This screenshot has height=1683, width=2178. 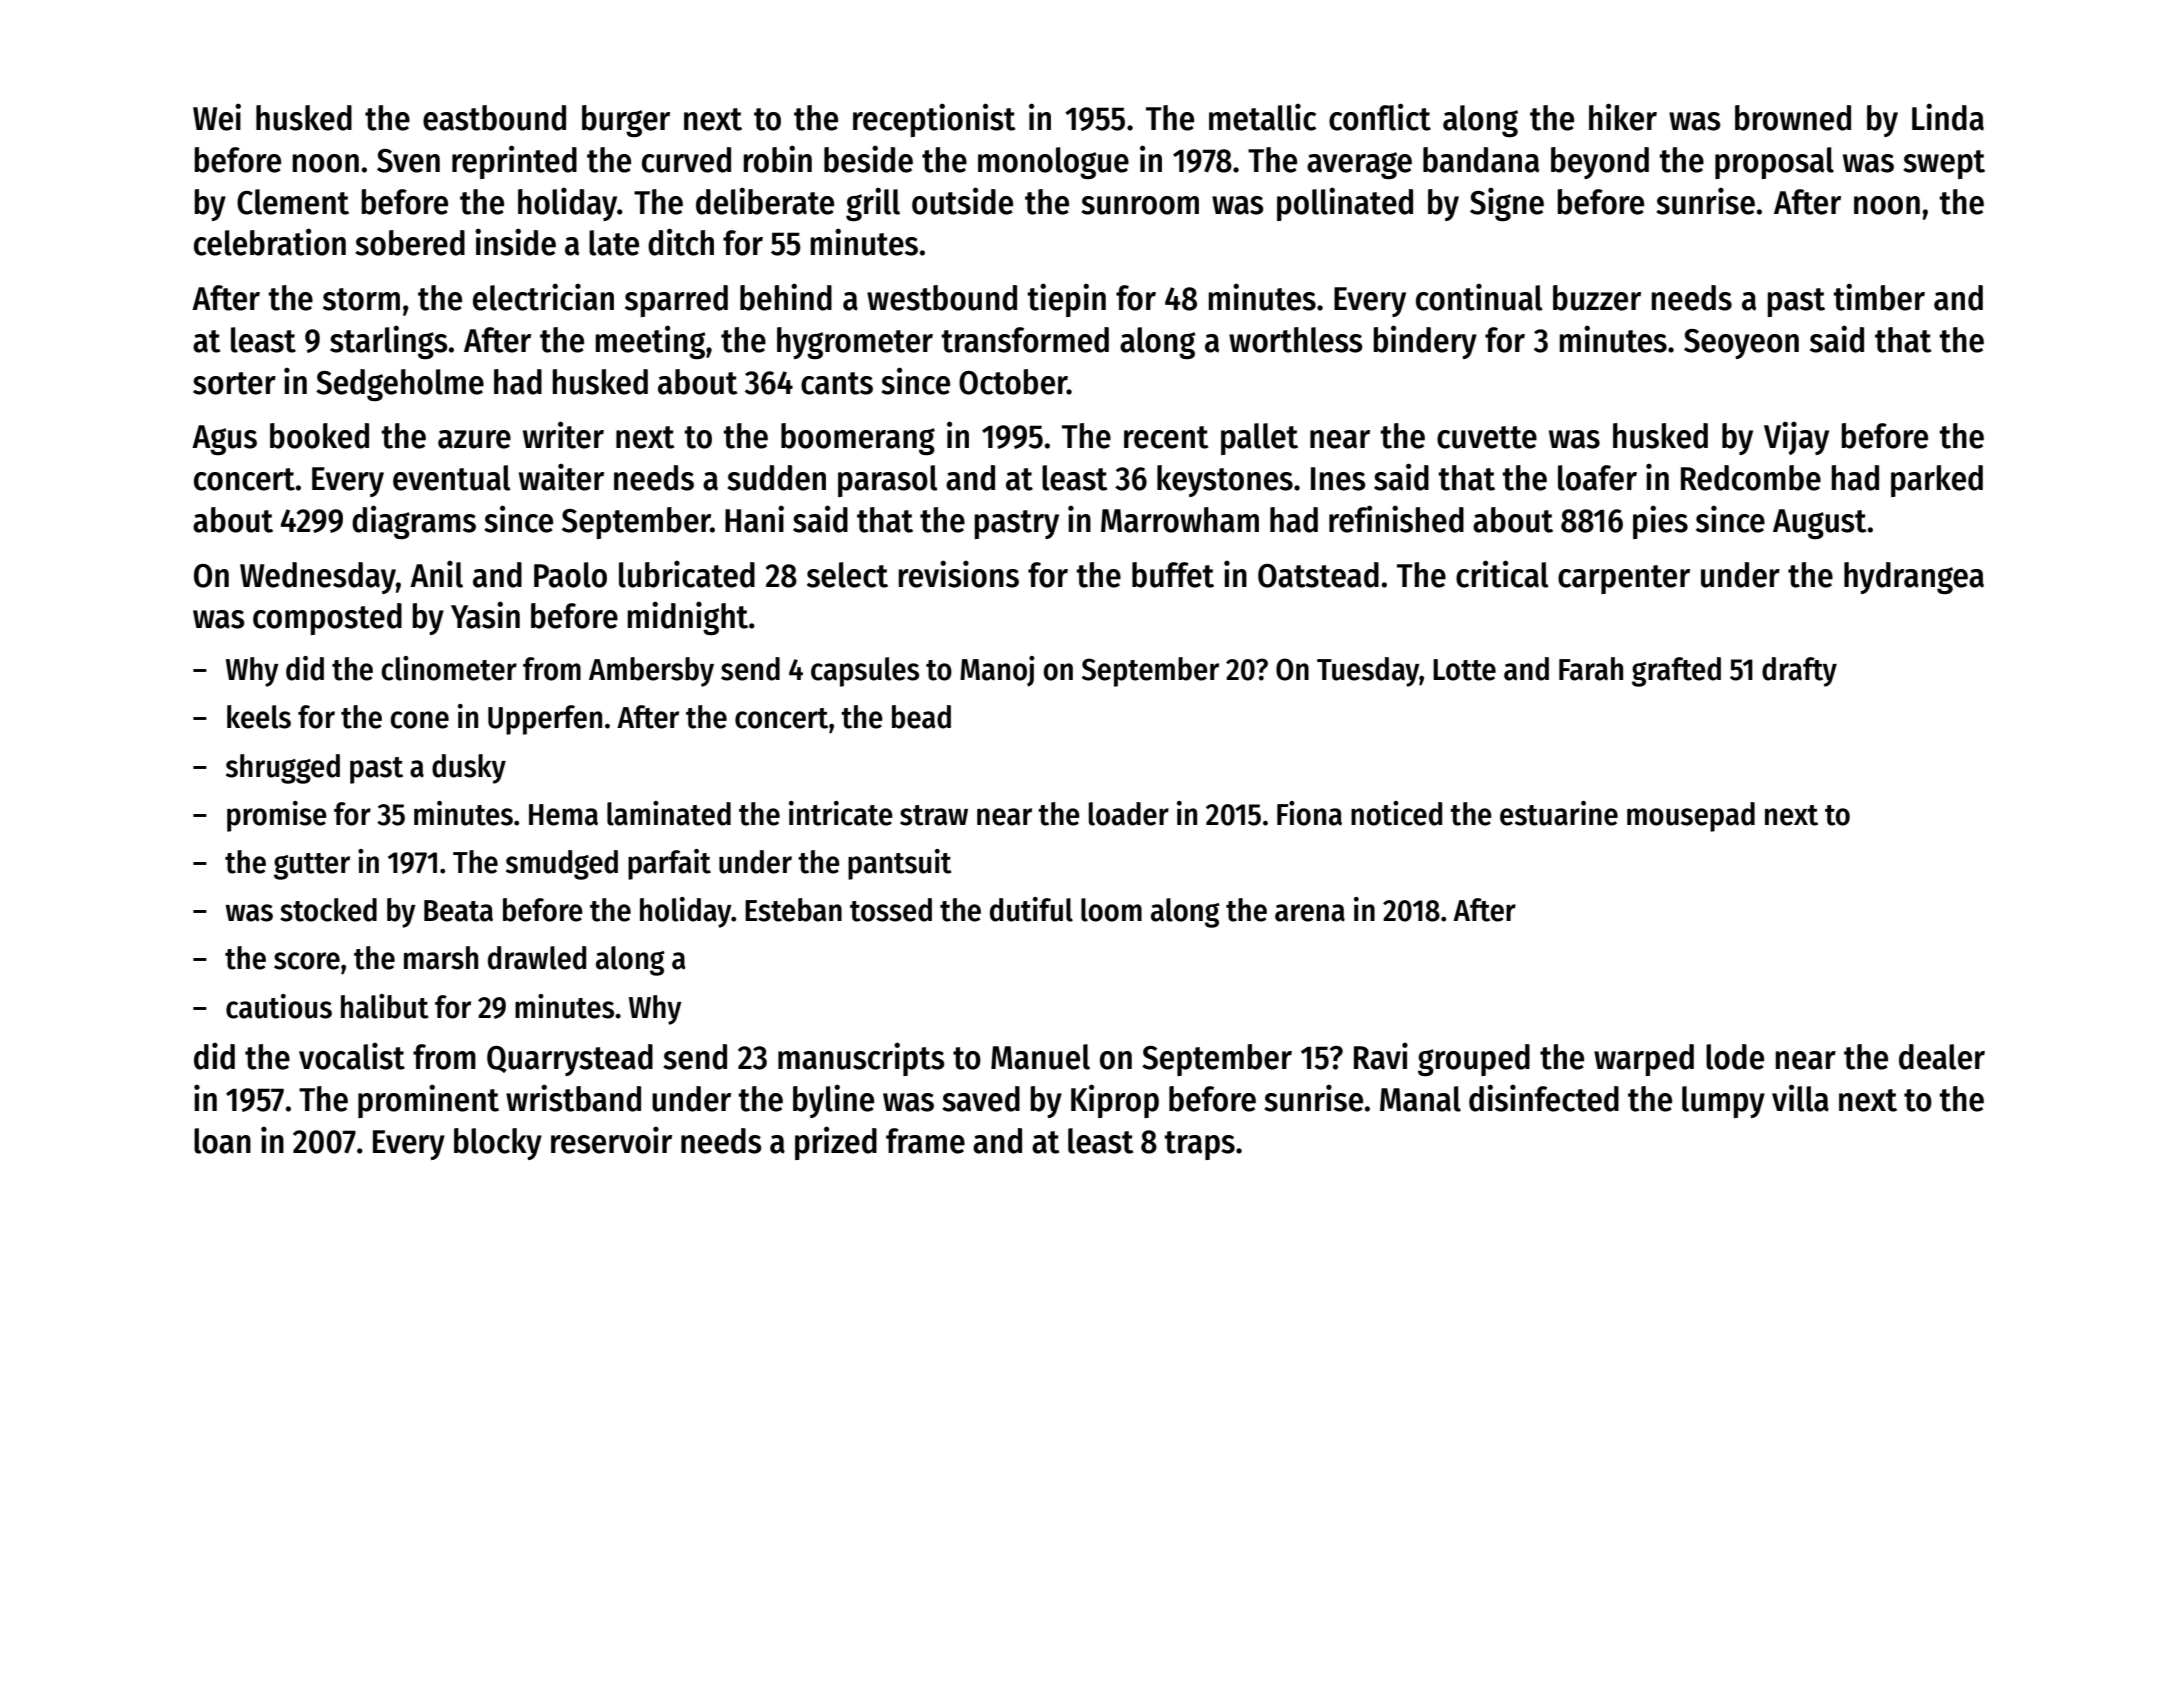 What do you see at coordinates (1199, 1145) in the screenshot?
I see `traps` at bounding box center [1199, 1145].
